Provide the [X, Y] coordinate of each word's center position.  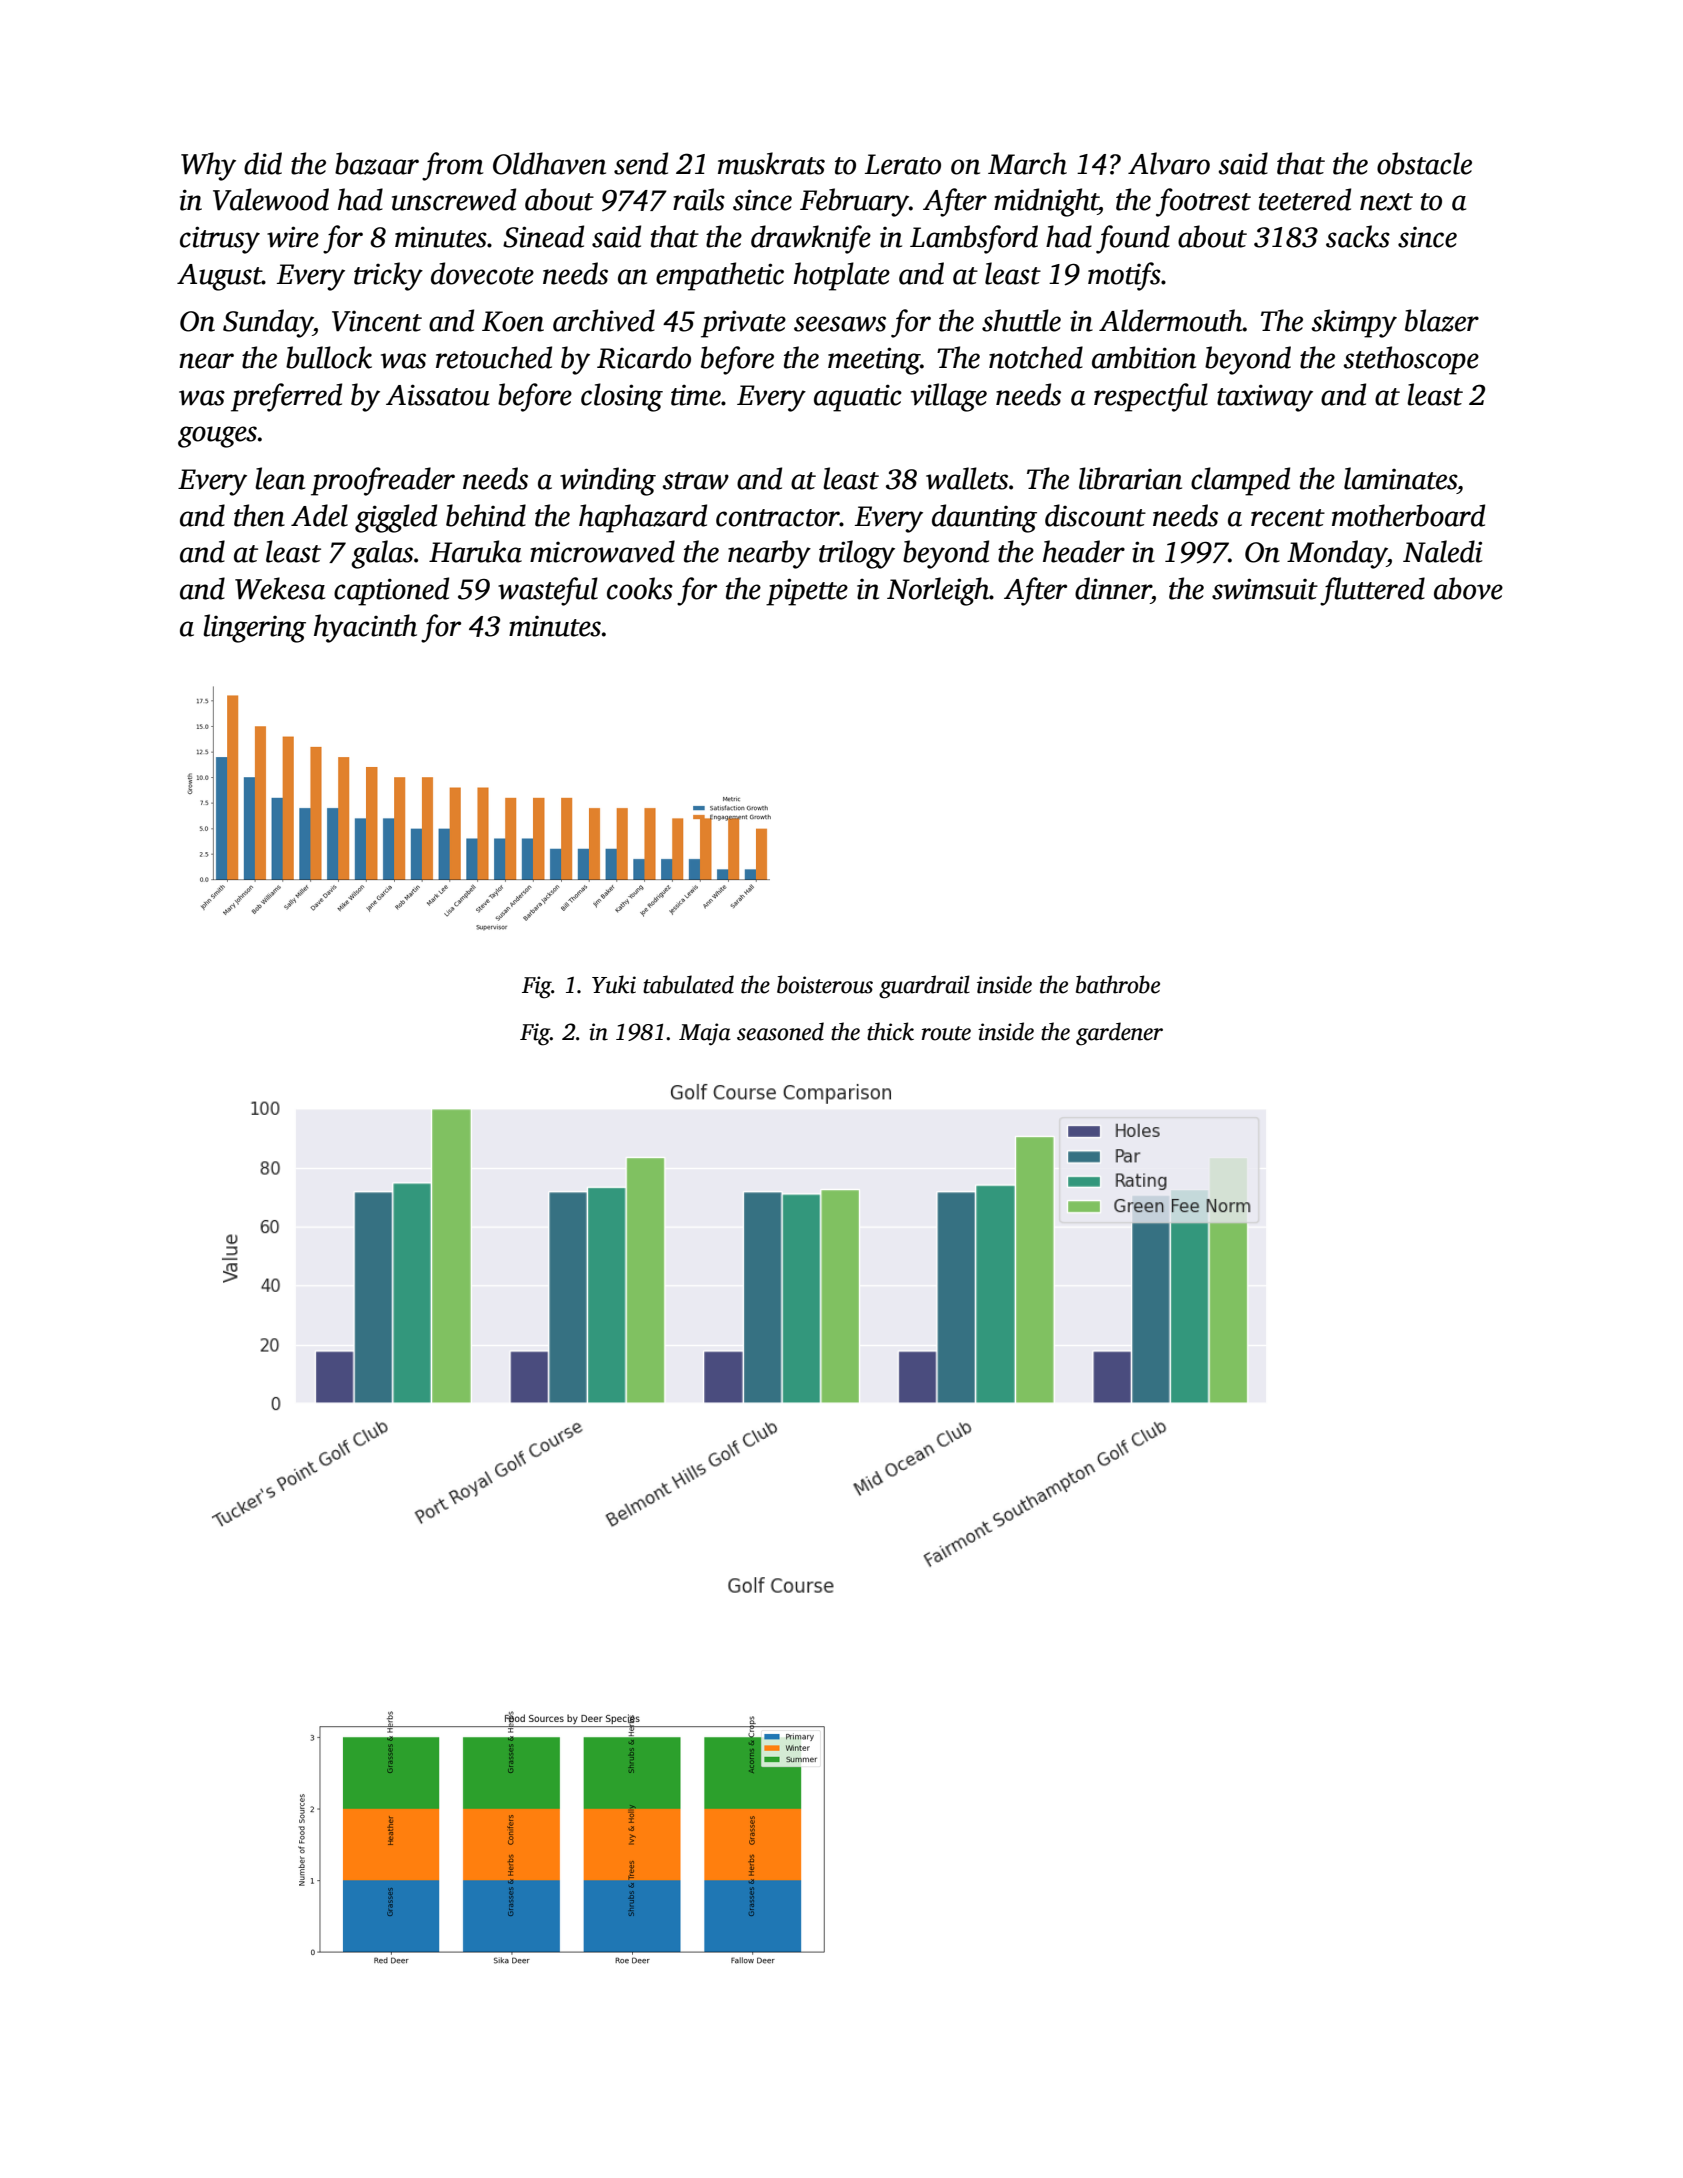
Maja [705, 1034]
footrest [1203, 202]
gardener [1119, 1034]
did [263, 163]
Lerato [903, 164]
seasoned [780, 1031]
